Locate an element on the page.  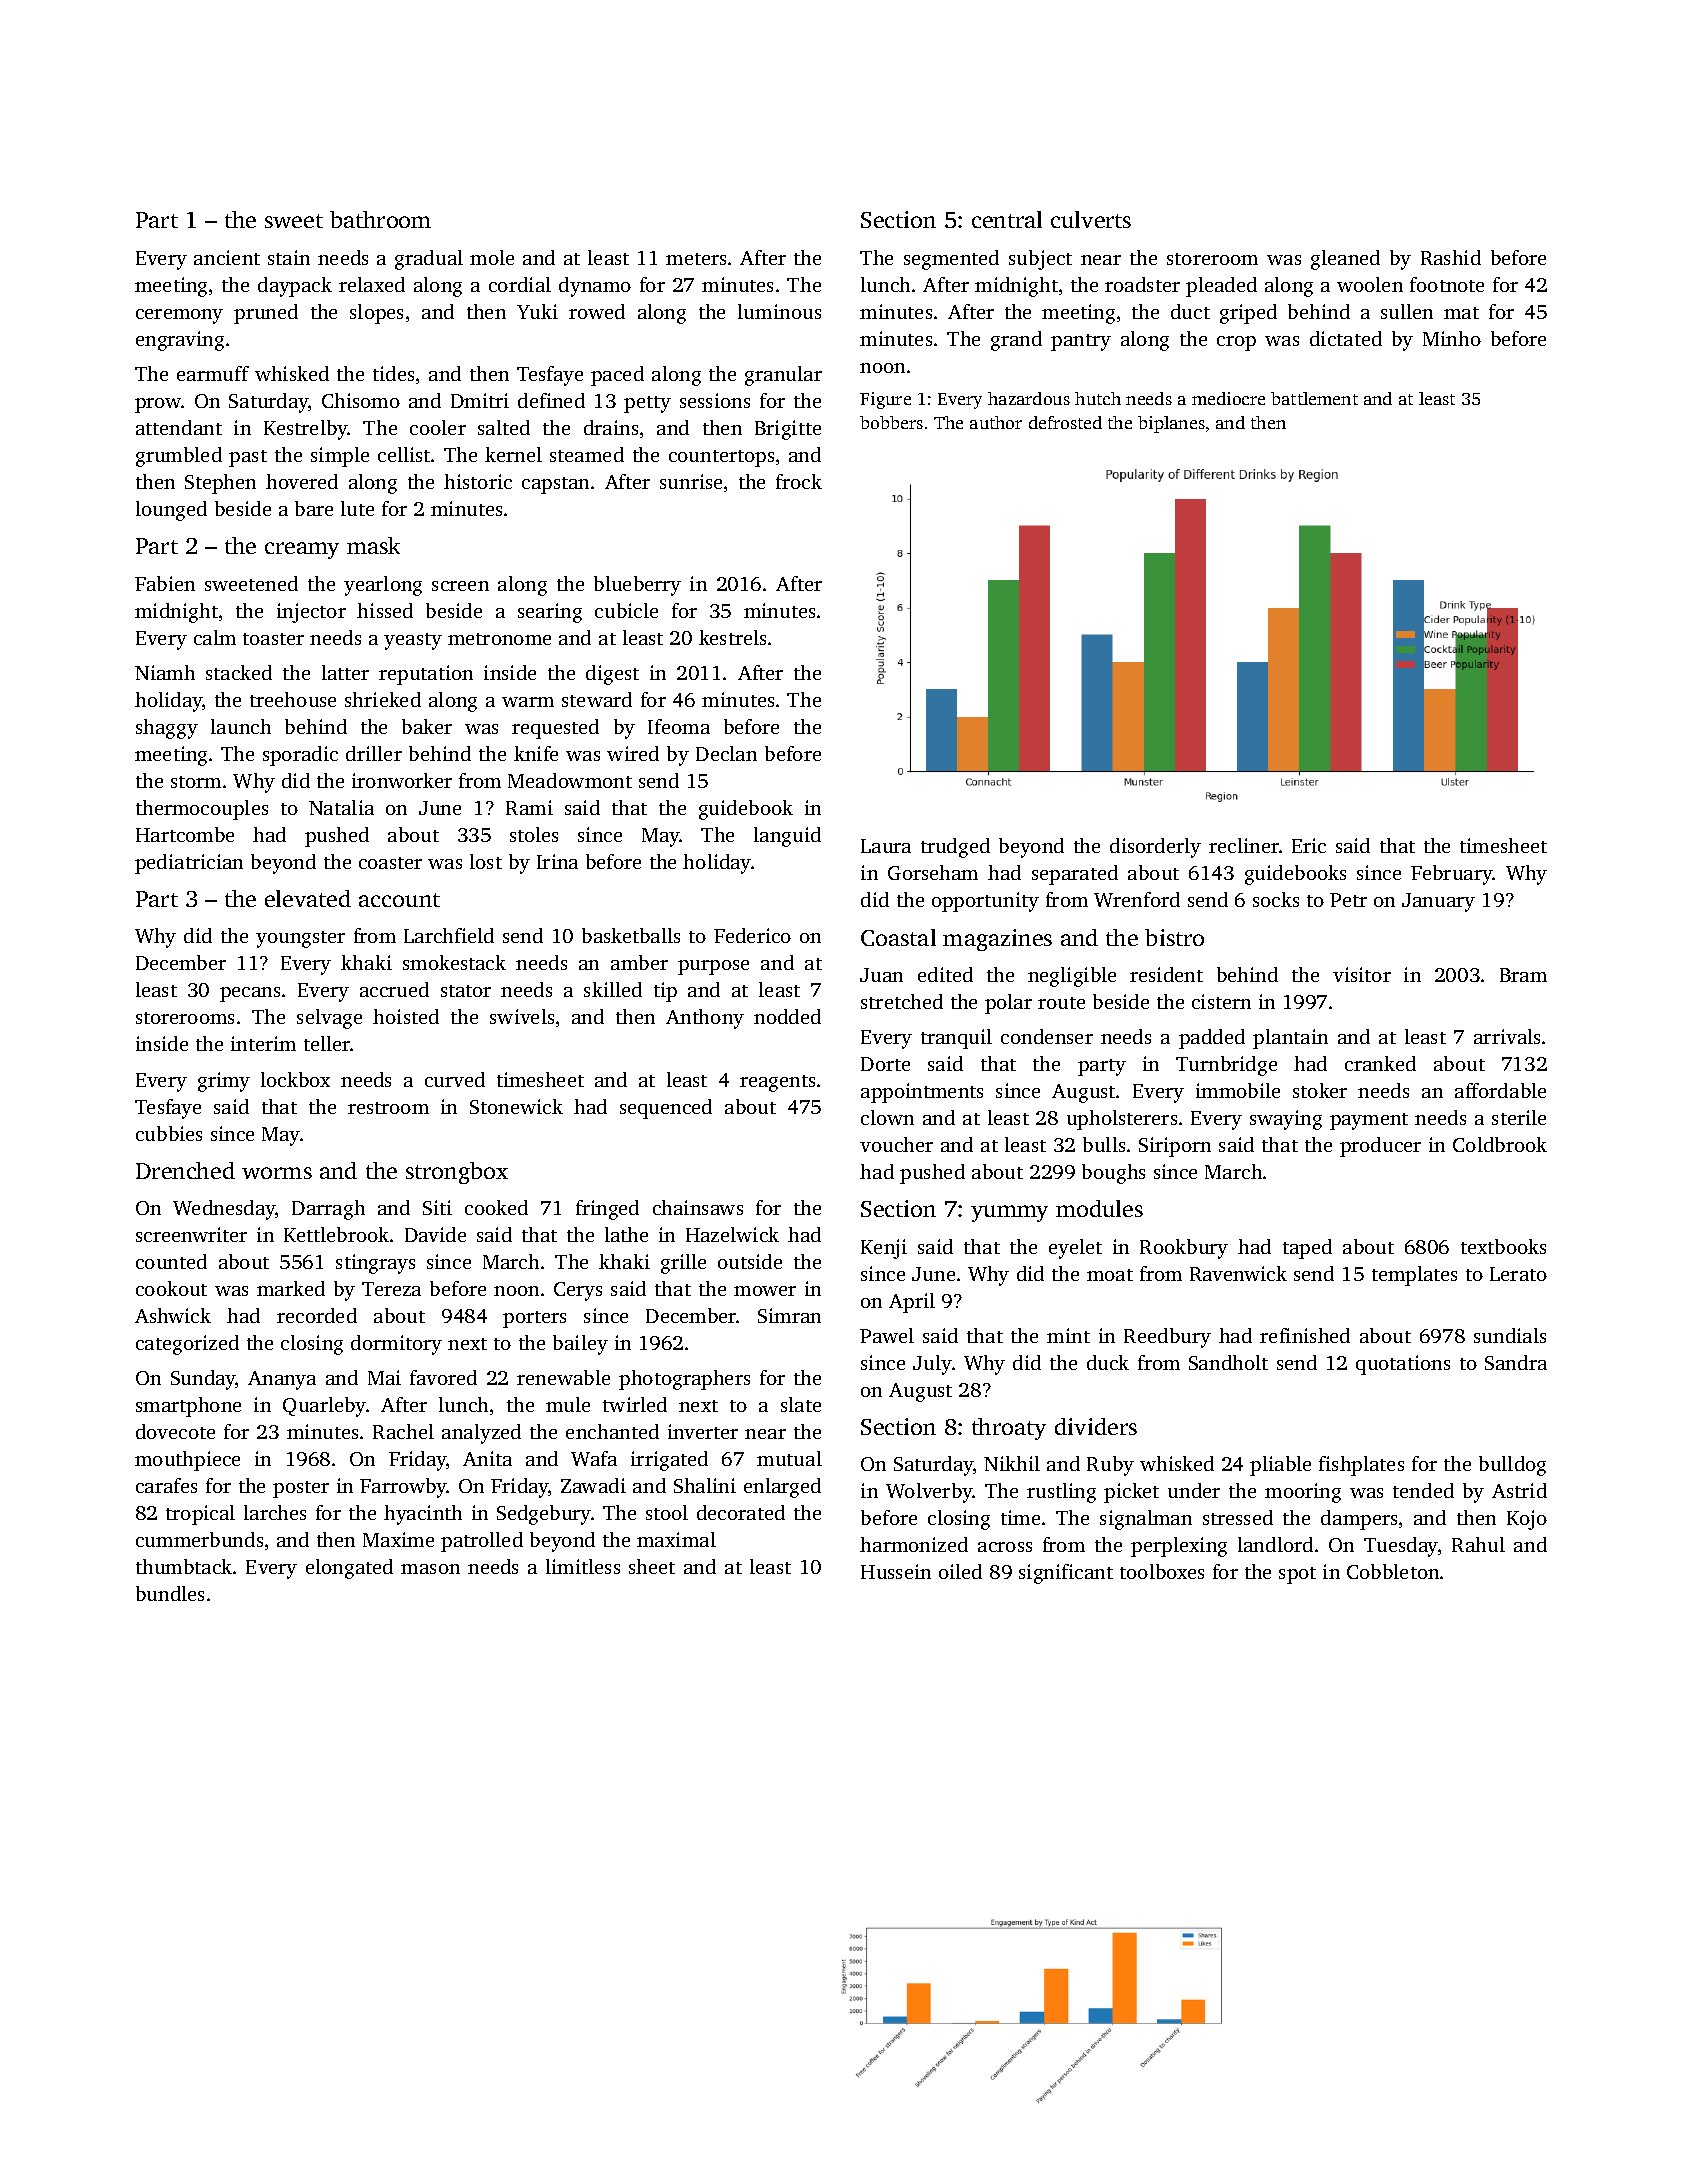
biplanes is located at coordinates (1171, 424).
